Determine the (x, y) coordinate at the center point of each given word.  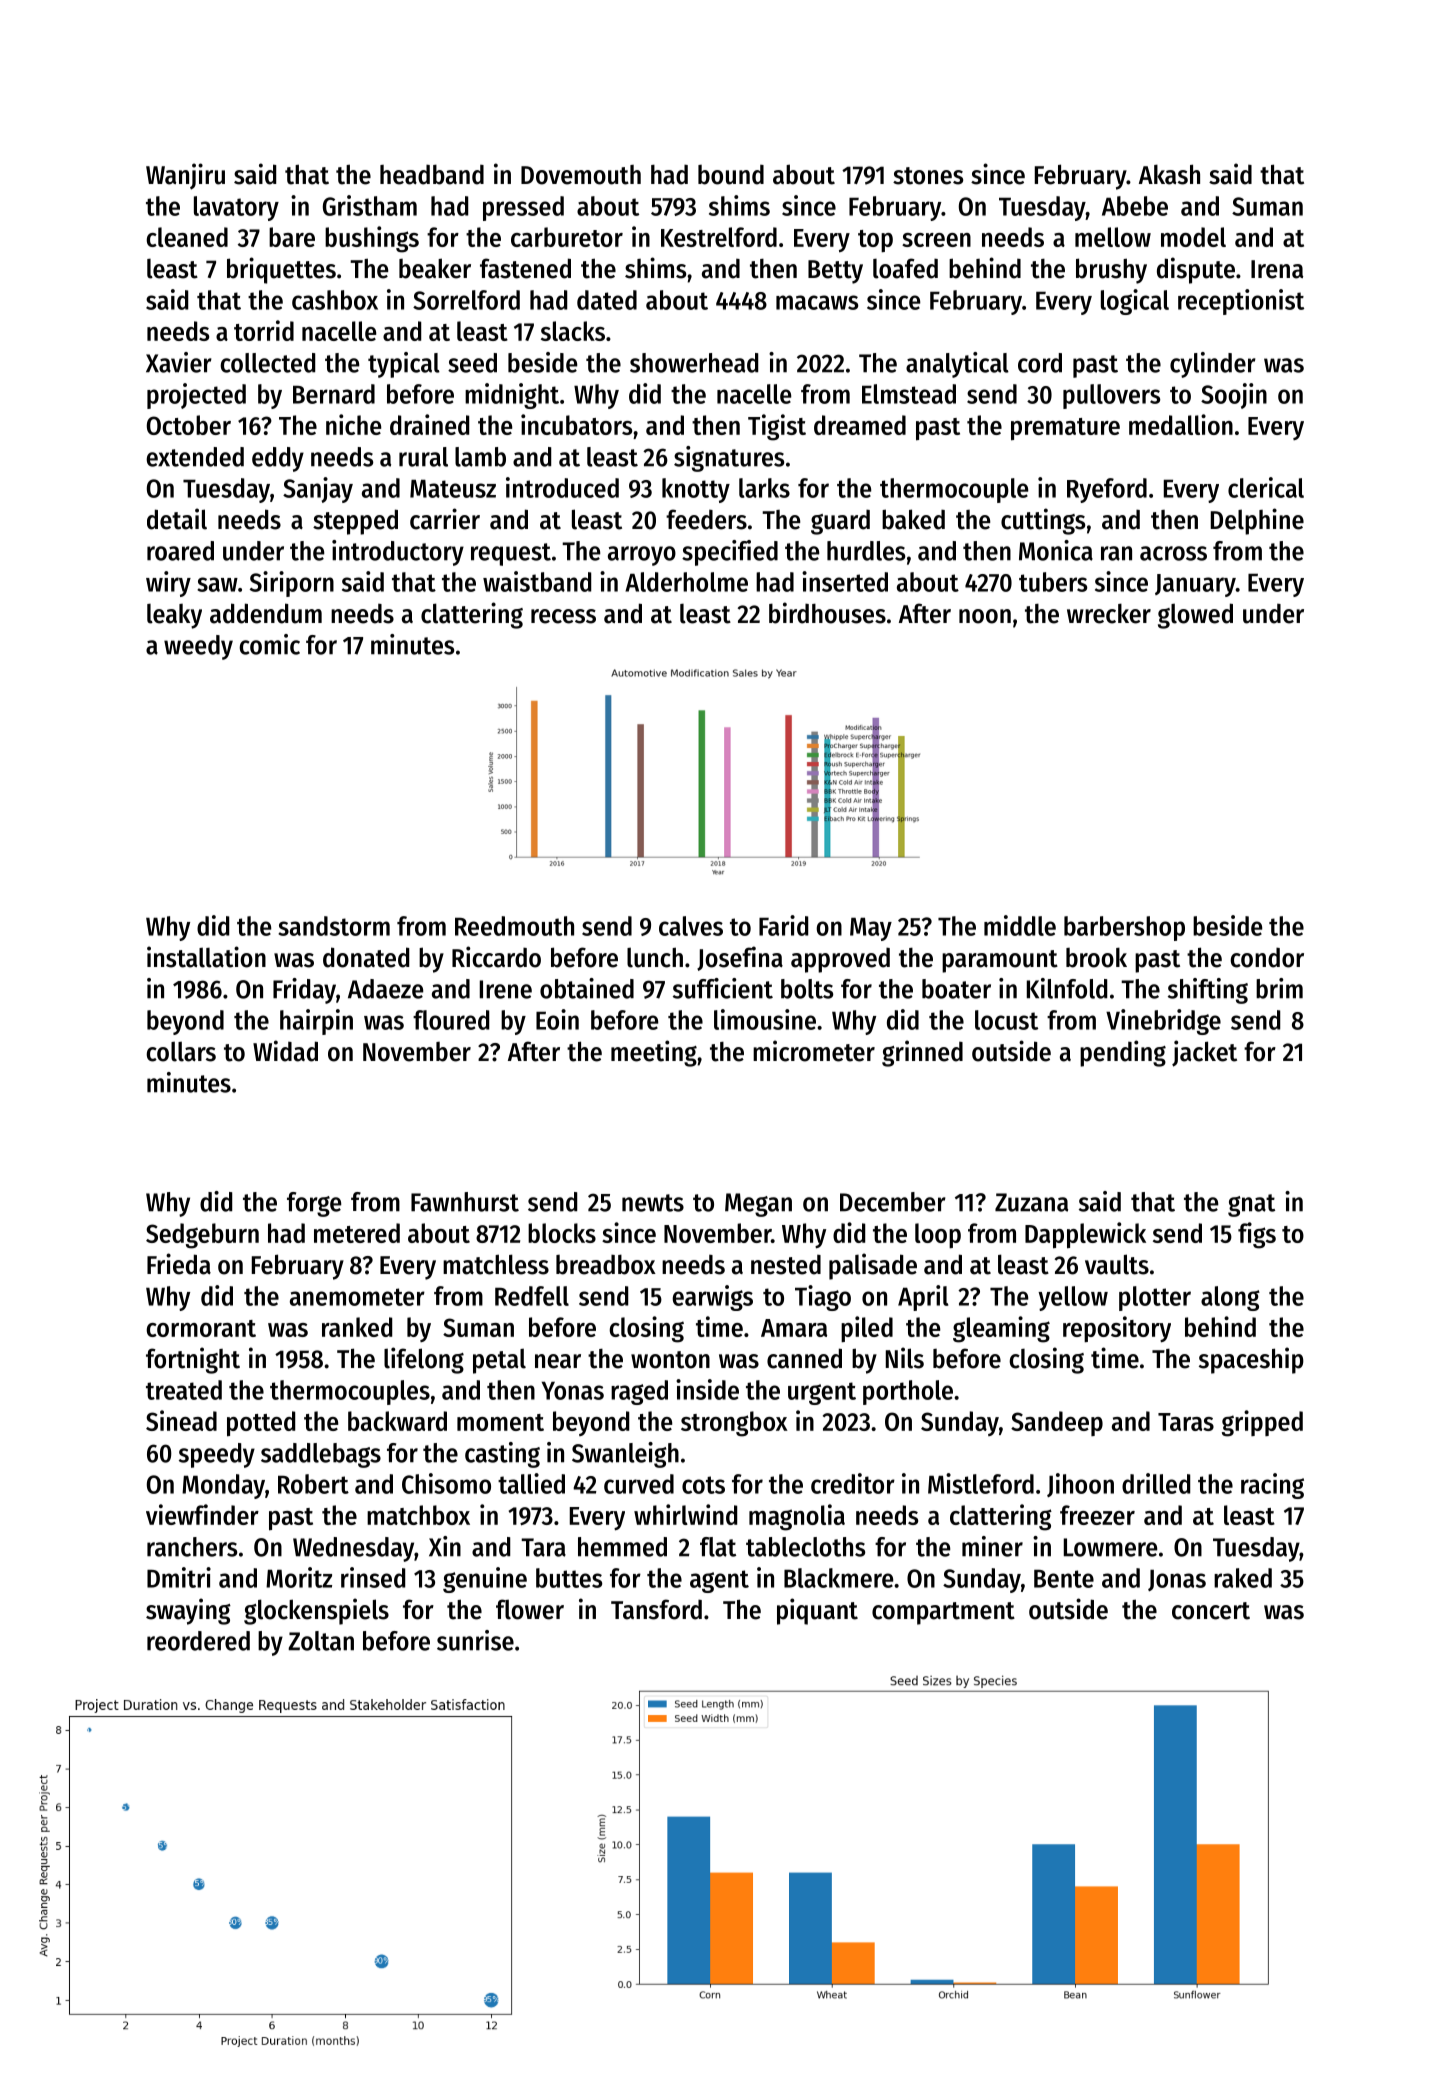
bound (731, 175)
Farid (783, 925)
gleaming (1001, 1329)
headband (432, 174)
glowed (1195, 616)
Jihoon (1080, 1485)
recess (563, 616)
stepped (355, 522)
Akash (1169, 174)
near (558, 1361)
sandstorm (334, 926)
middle (1020, 925)
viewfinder (202, 1514)
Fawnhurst (465, 1202)
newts (653, 1203)
